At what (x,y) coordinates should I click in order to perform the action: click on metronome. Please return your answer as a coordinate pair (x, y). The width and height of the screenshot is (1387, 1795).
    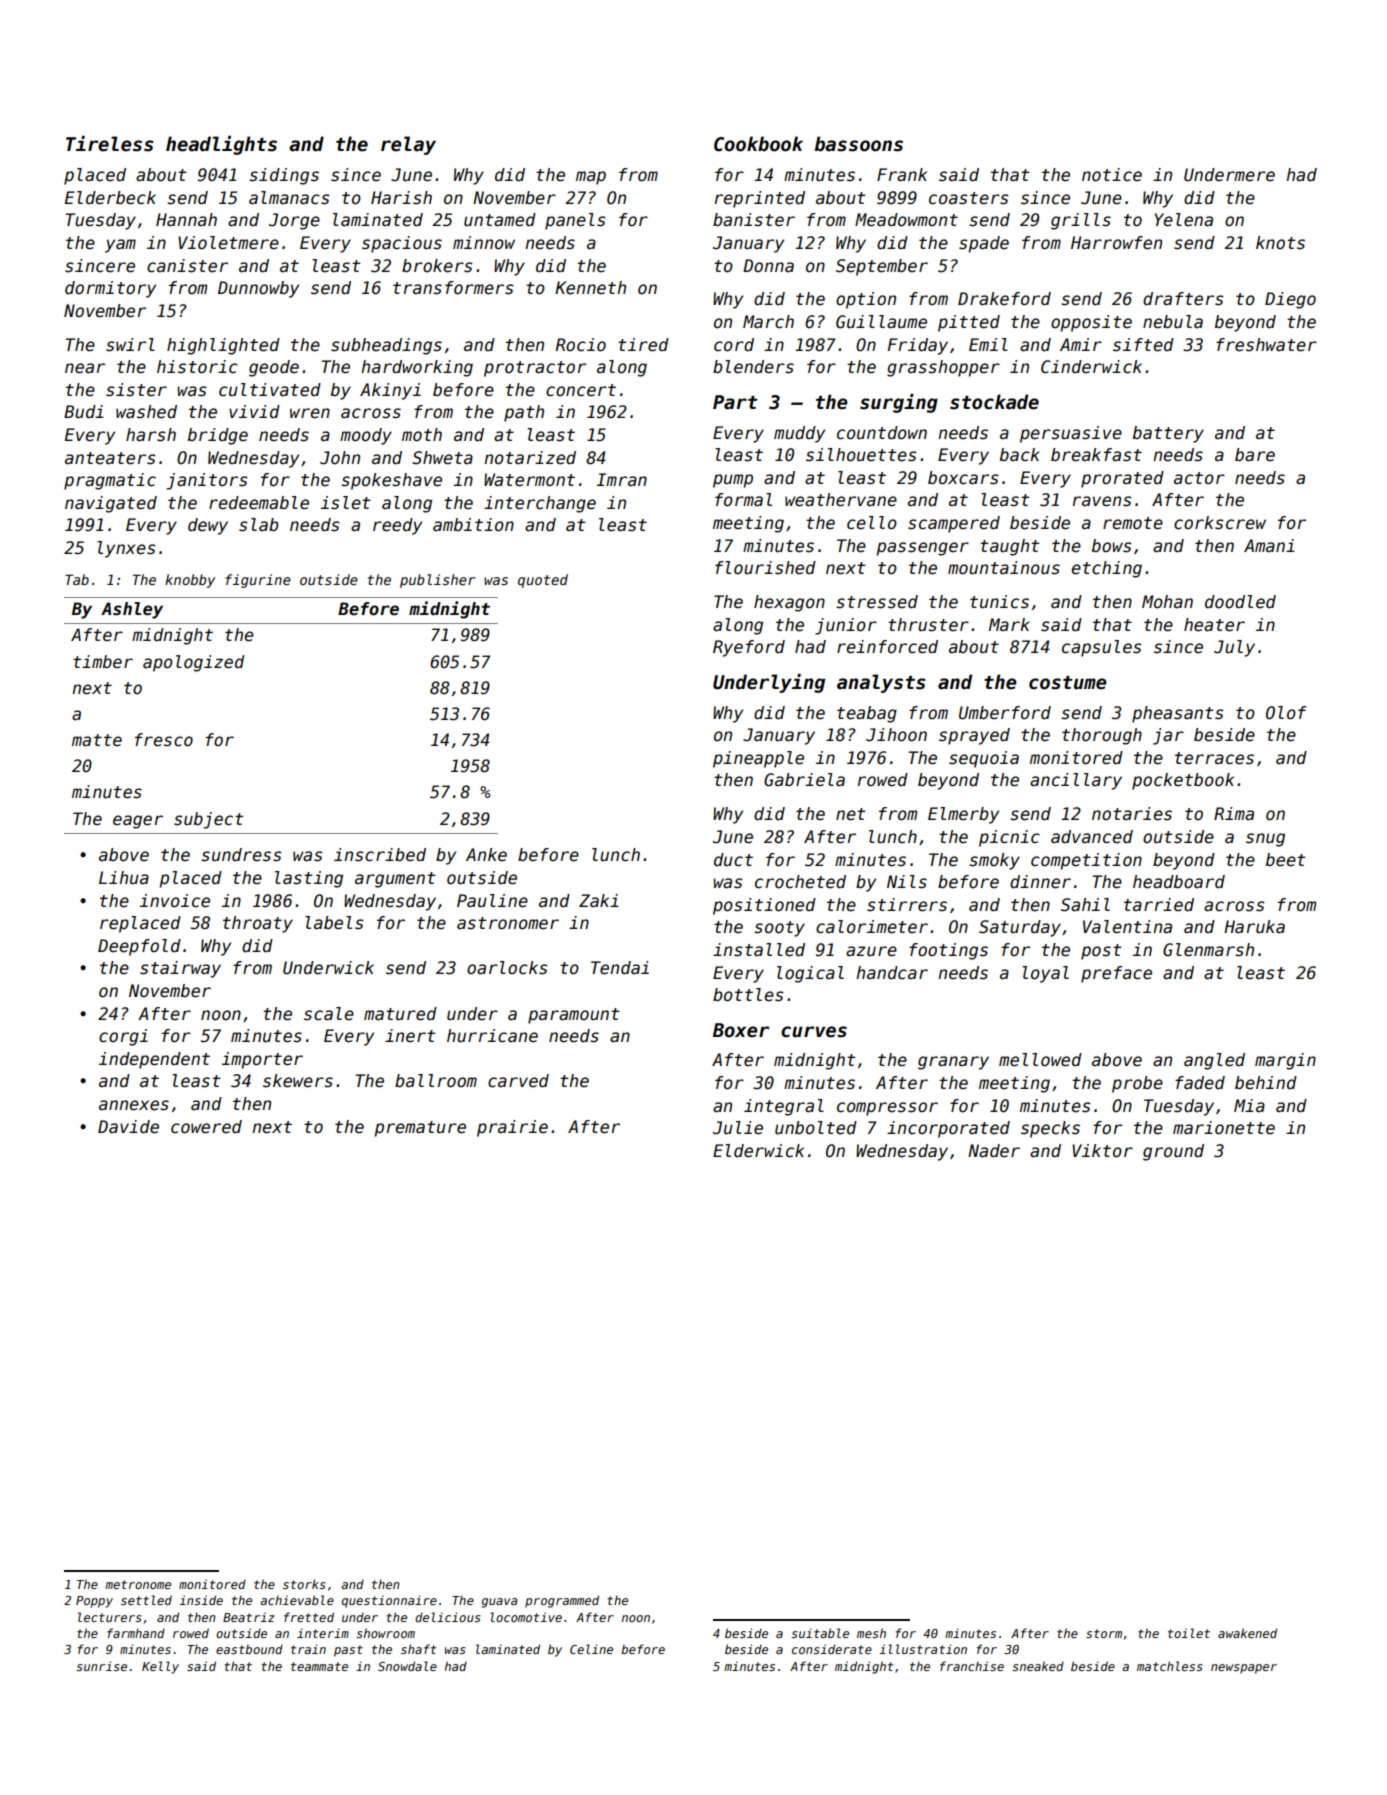
    Looking at the image, I should click on (138, 1584).
